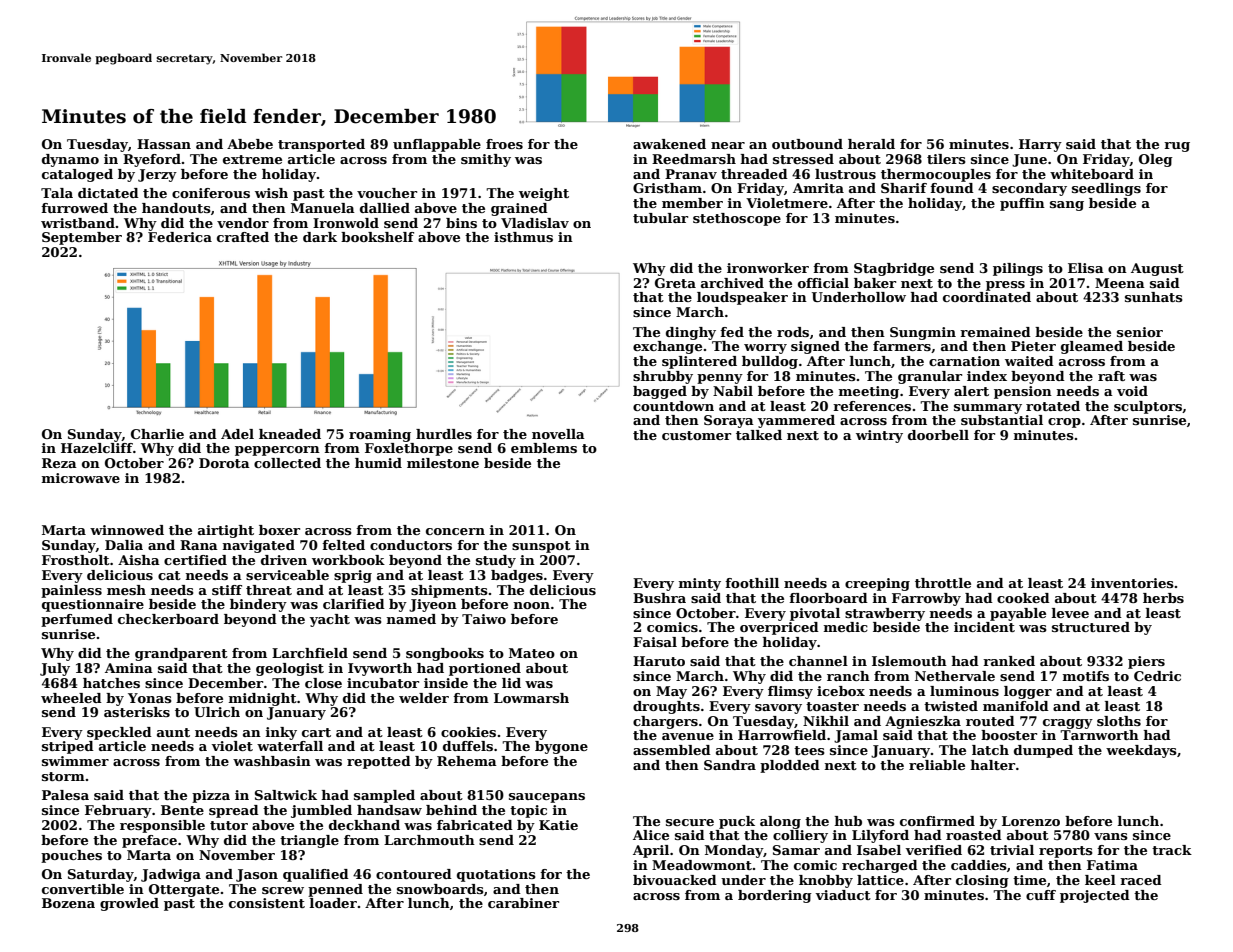  What do you see at coordinates (164, 144) in the image?
I see `Hassan` at bounding box center [164, 144].
